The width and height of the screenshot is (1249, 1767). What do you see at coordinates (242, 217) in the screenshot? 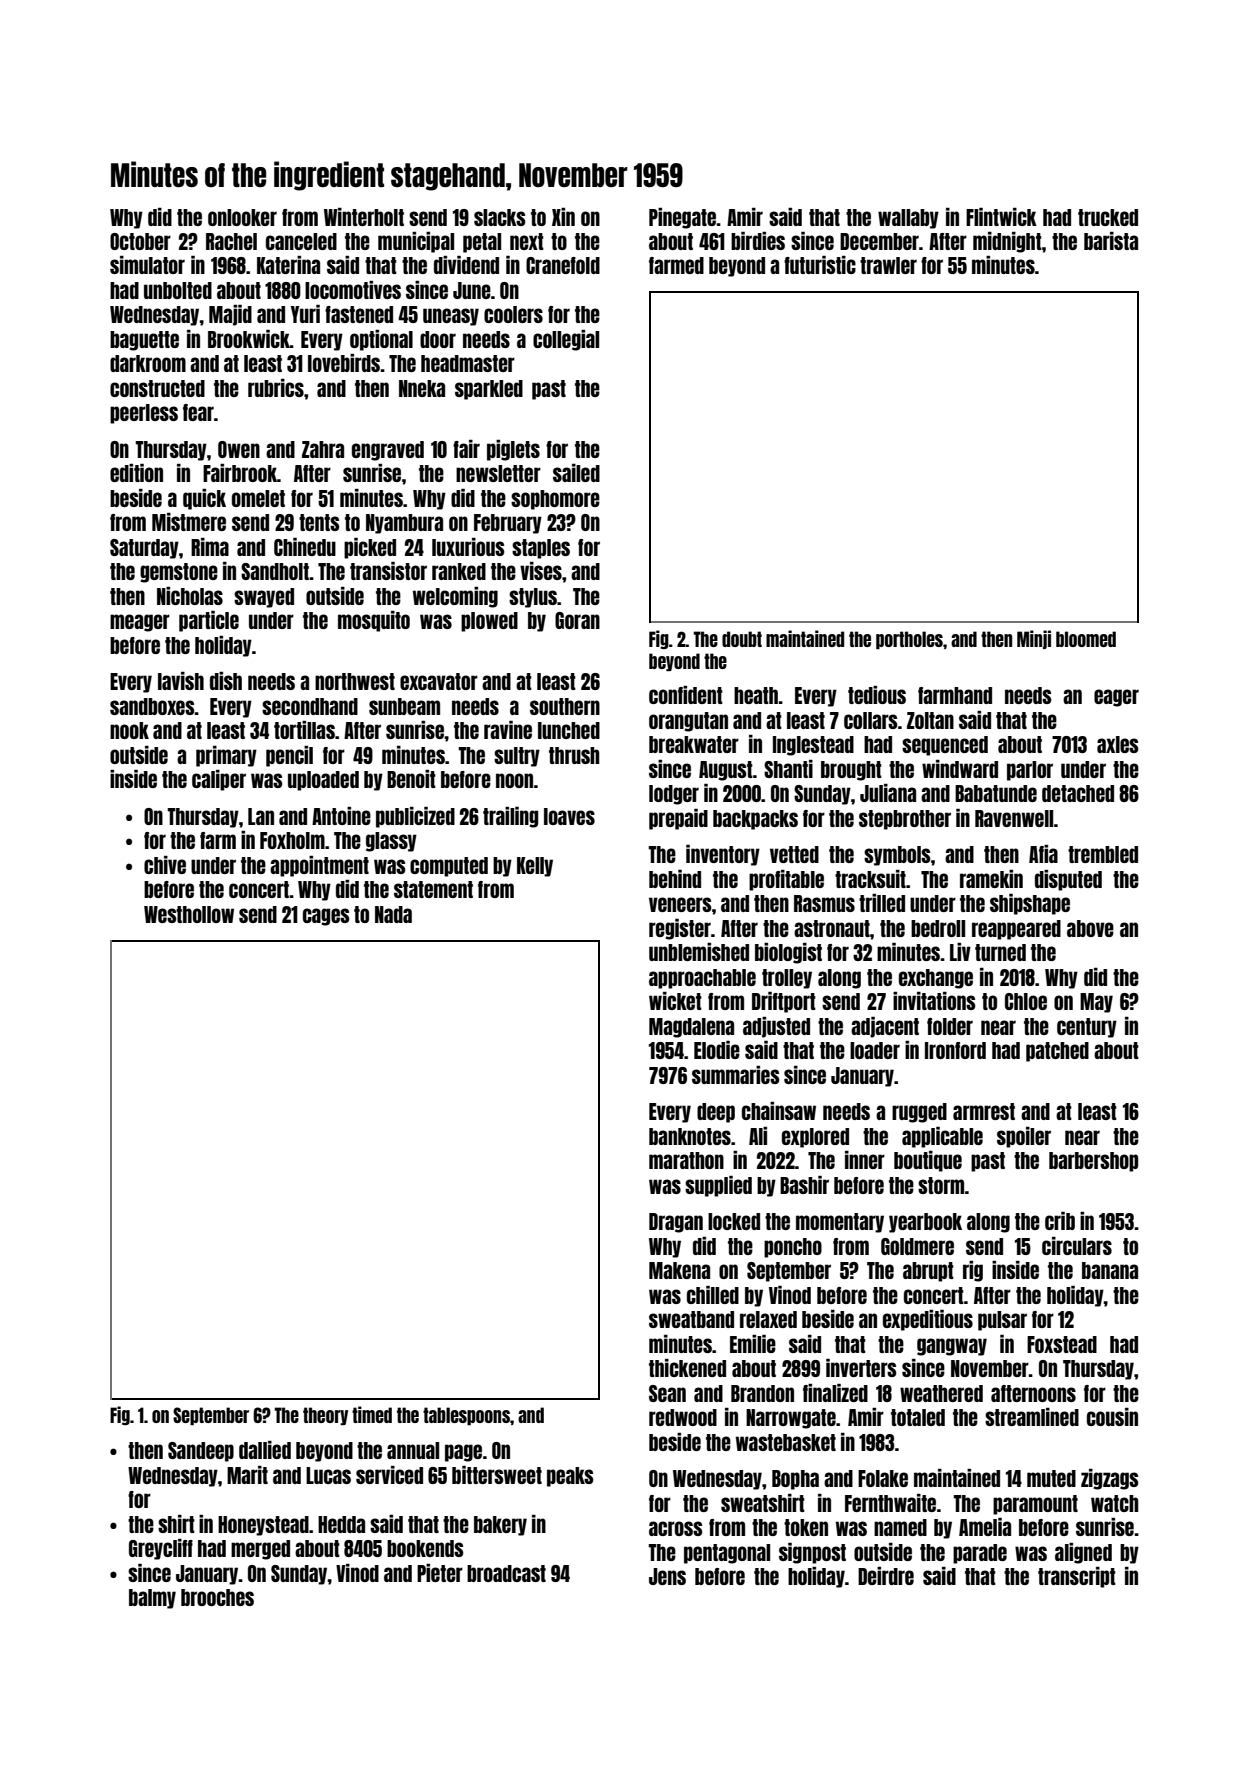
I see `onlooker` at bounding box center [242, 217].
